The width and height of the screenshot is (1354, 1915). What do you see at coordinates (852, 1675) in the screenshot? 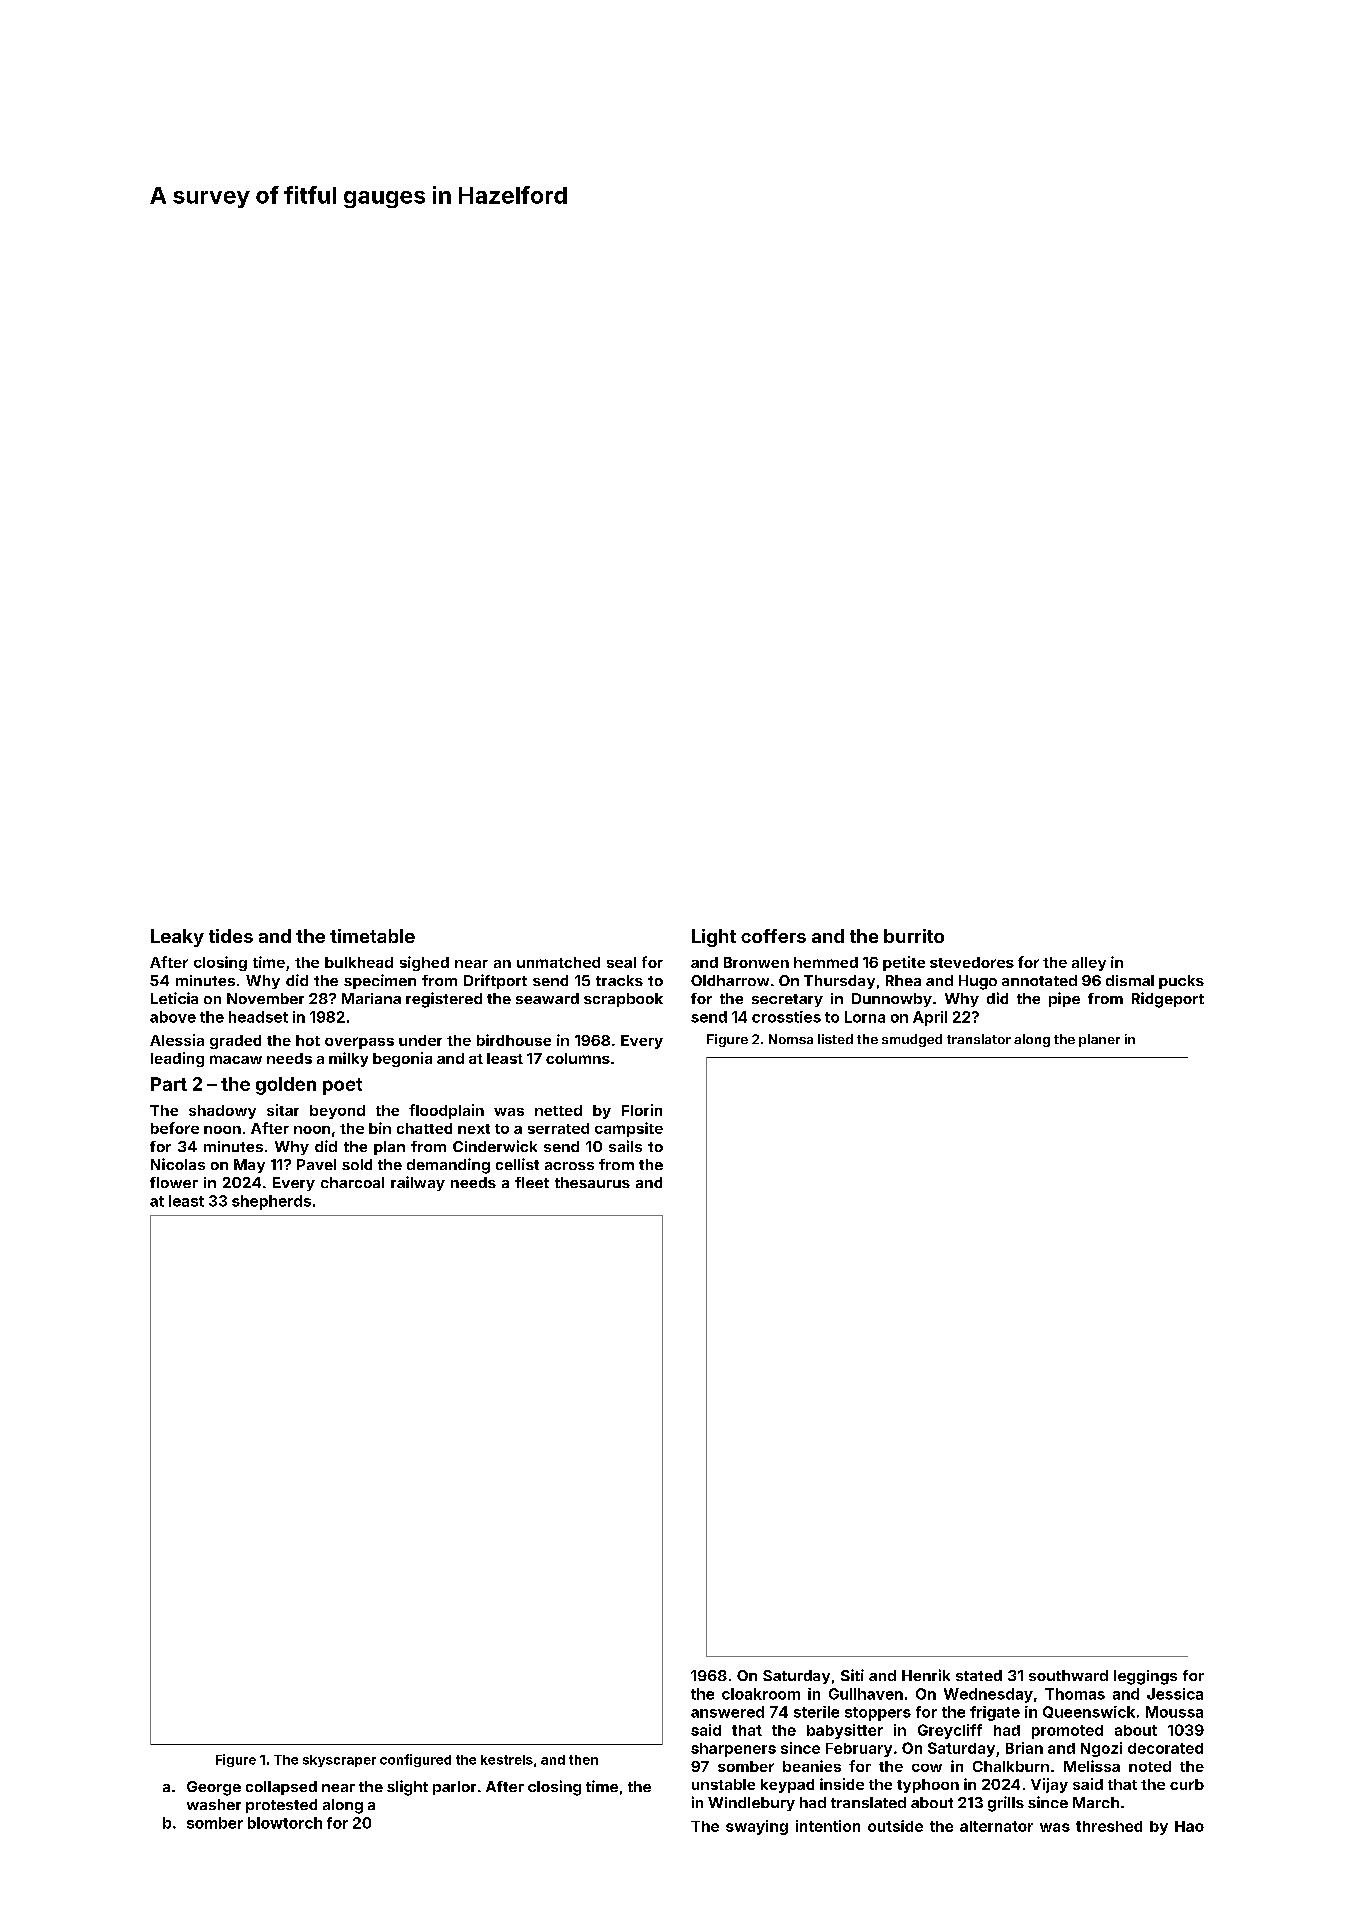
I see `Siti` at bounding box center [852, 1675].
